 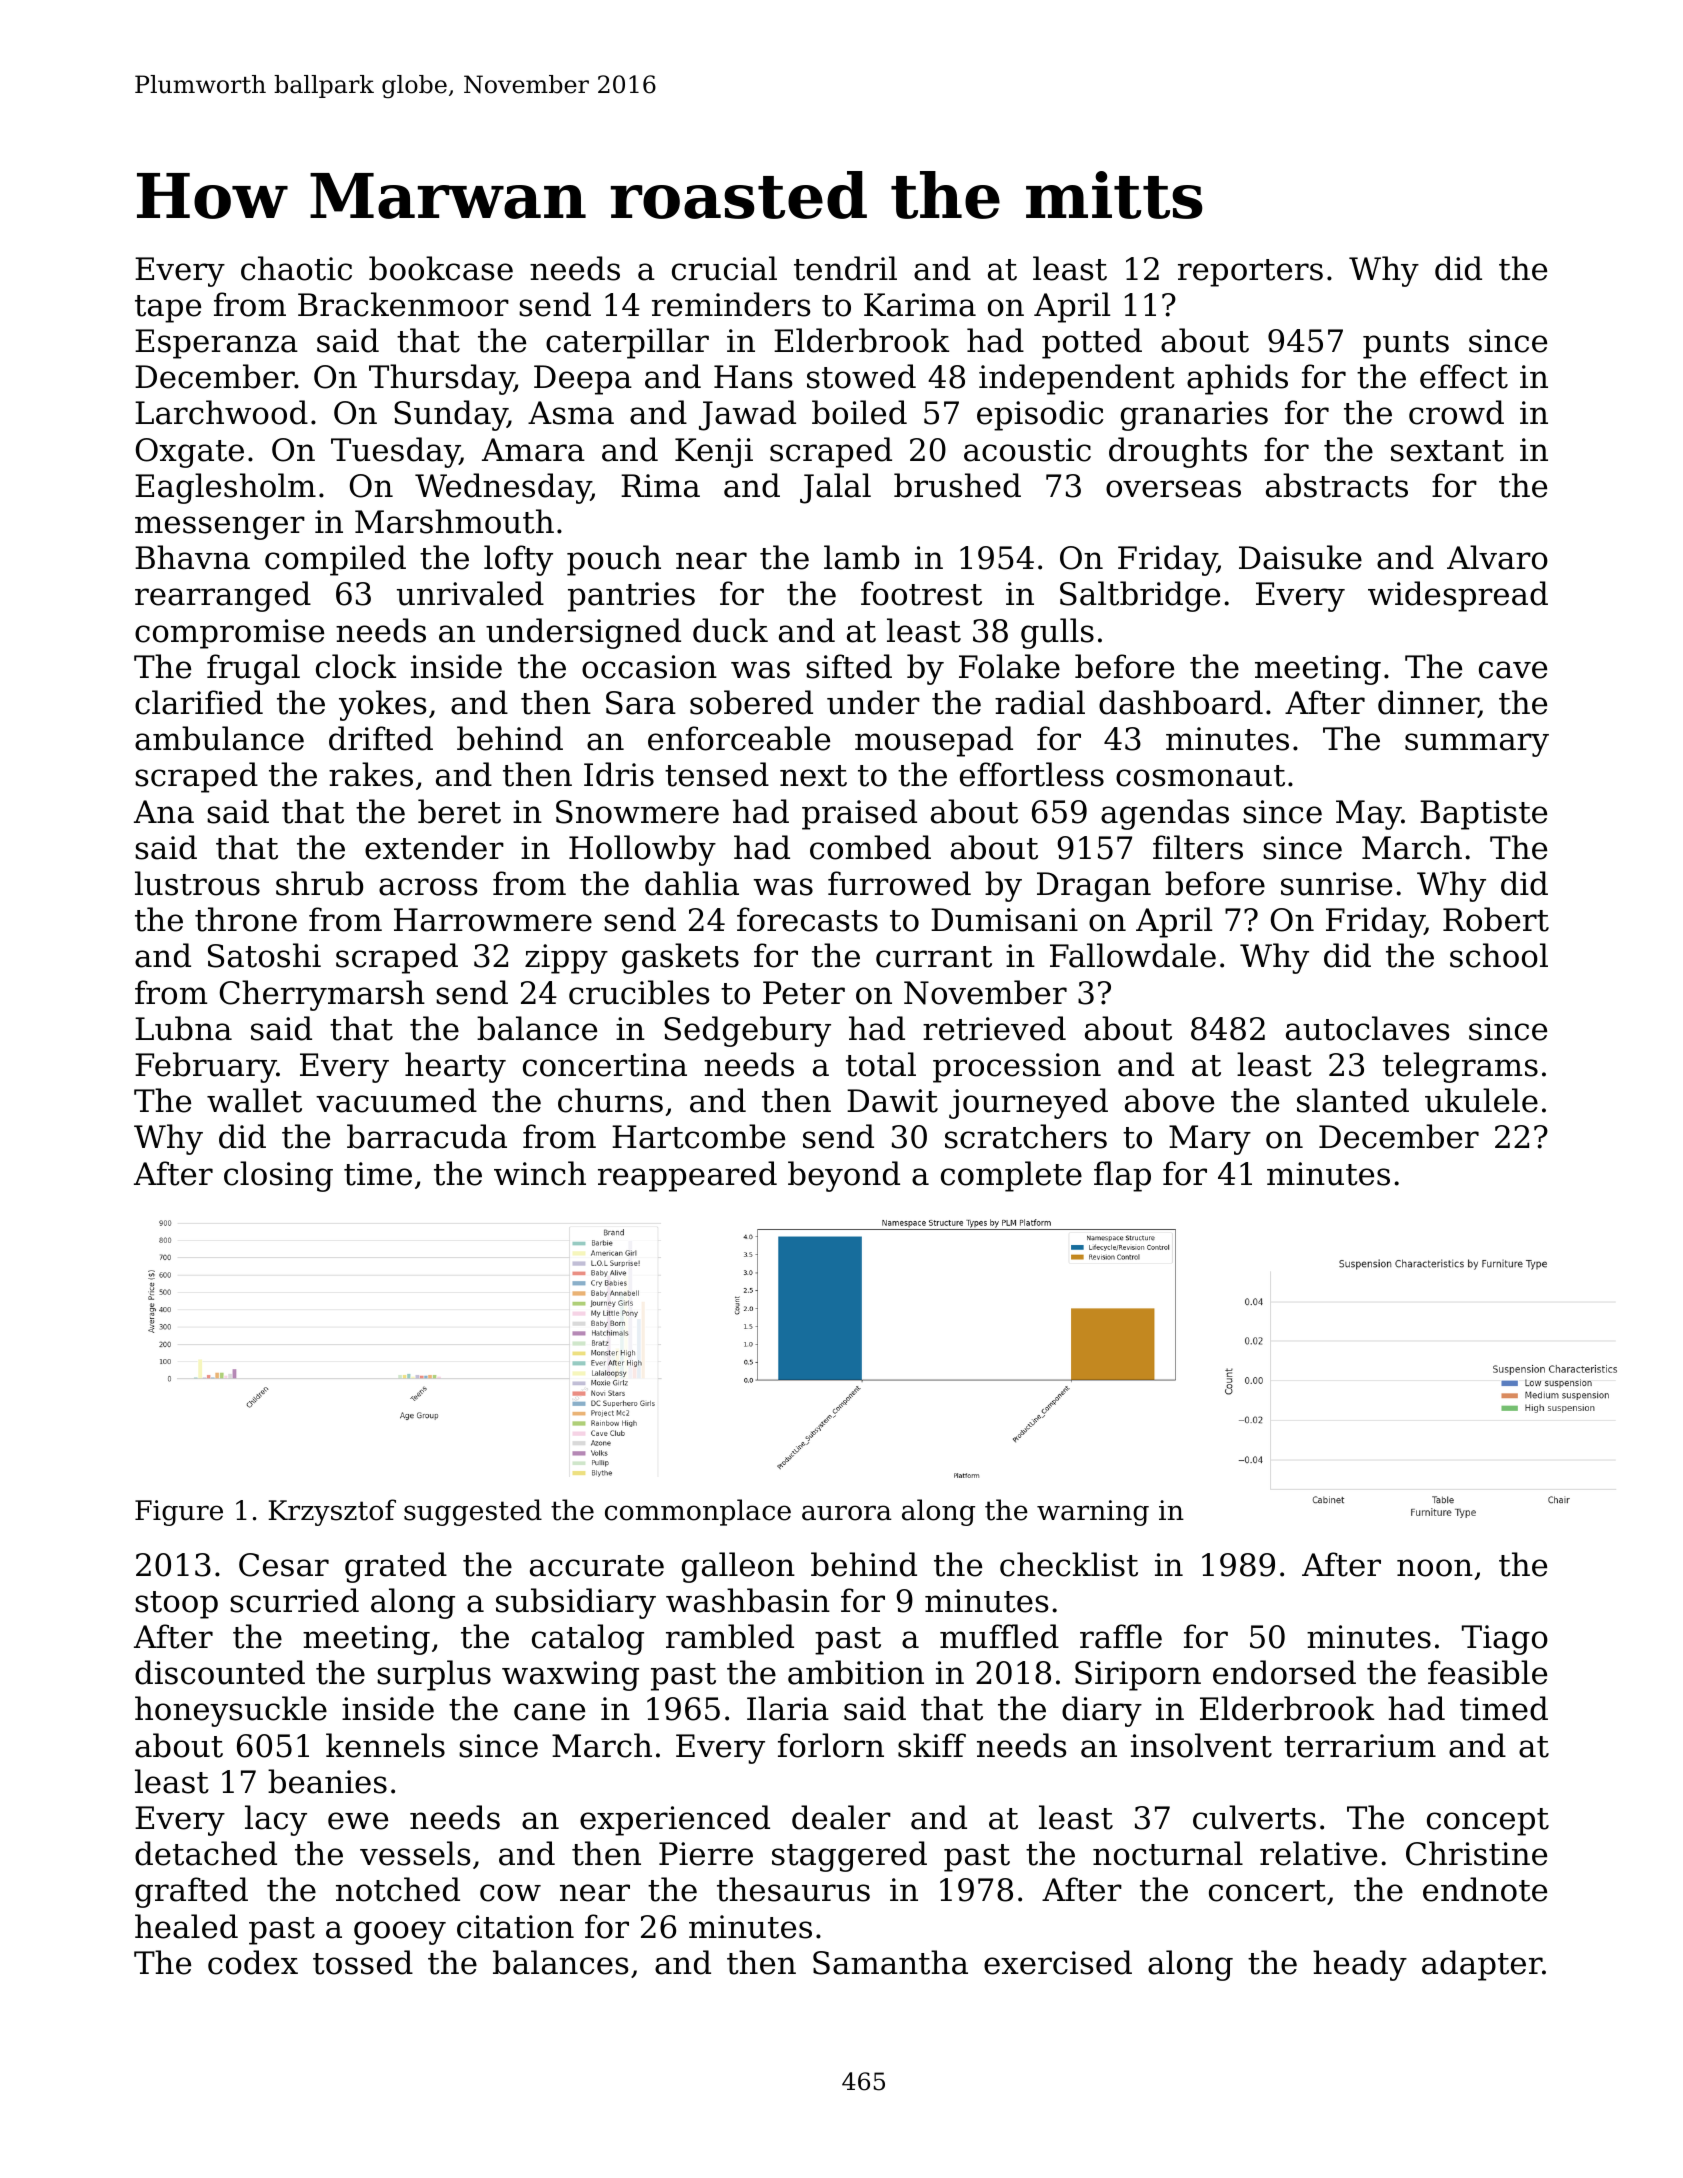 What do you see at coordinates (861, 557) in the screenshot?
I see `lamb` at bounding box center [861, 557].
